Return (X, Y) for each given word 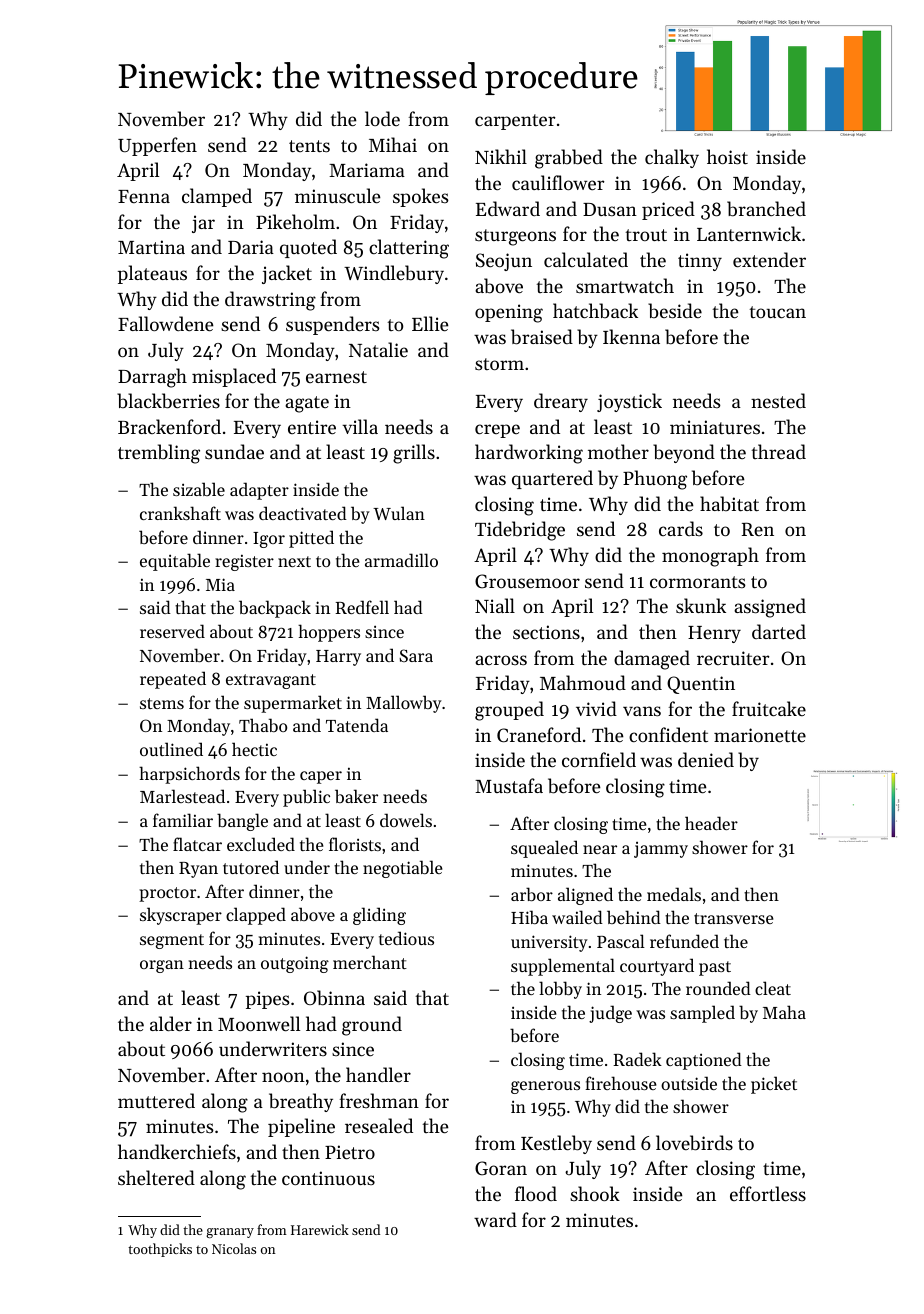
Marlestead (182, 796)
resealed (379, 1125)
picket (774, 1085)
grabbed (569, 159)
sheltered (156, 1177)
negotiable (403, 869)
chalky (672, 158)
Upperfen (157, 146)
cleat (773, 988)
